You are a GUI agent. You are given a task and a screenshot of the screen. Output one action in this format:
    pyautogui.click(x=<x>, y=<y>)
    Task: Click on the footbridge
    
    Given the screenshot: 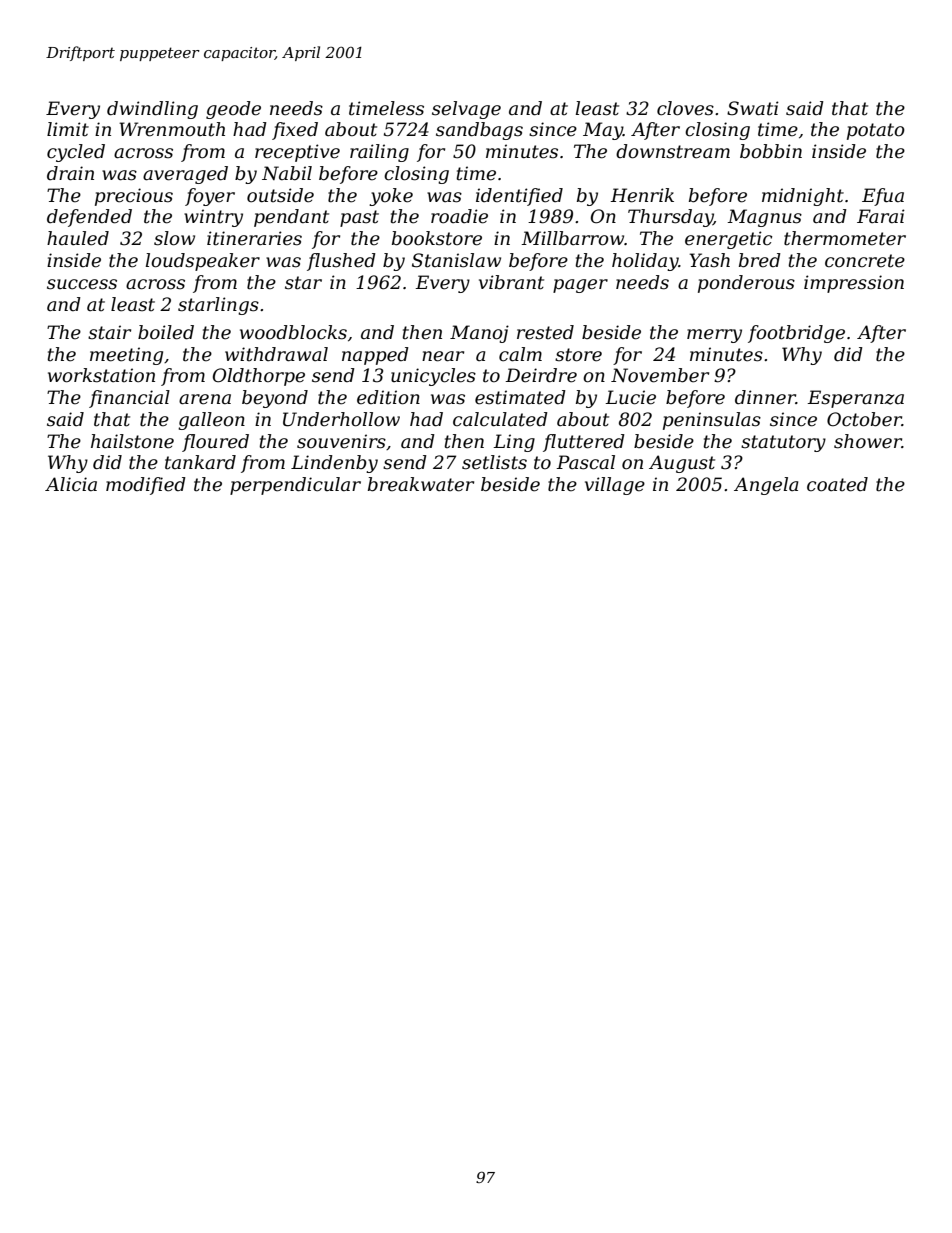 What is the action you would take?
    pyautogui.click(x=796, y=334)
